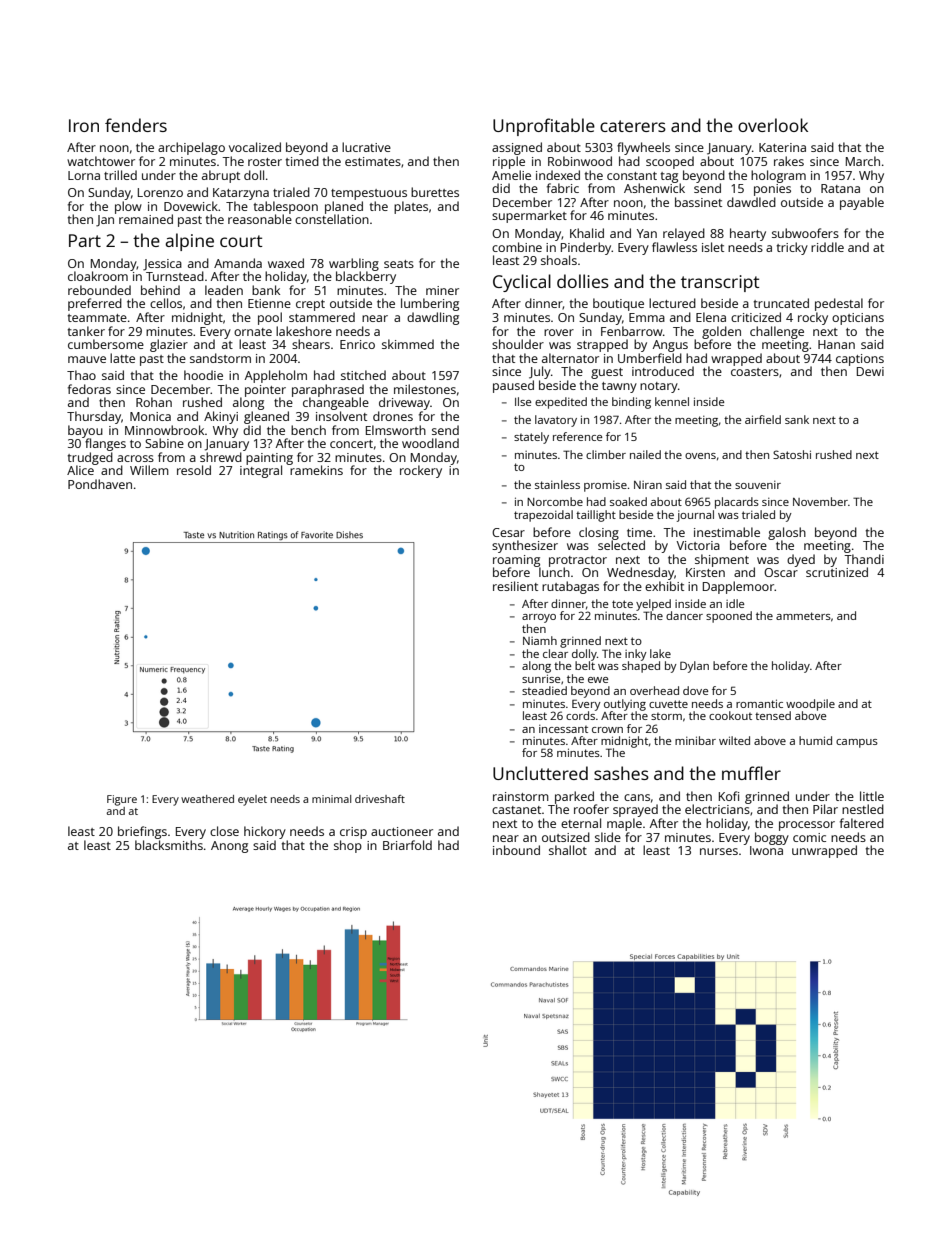 The width and height of the document is (952, 1233). Describe the element at coordinates (207, 799) in the document. I see `weathered` at that location.
